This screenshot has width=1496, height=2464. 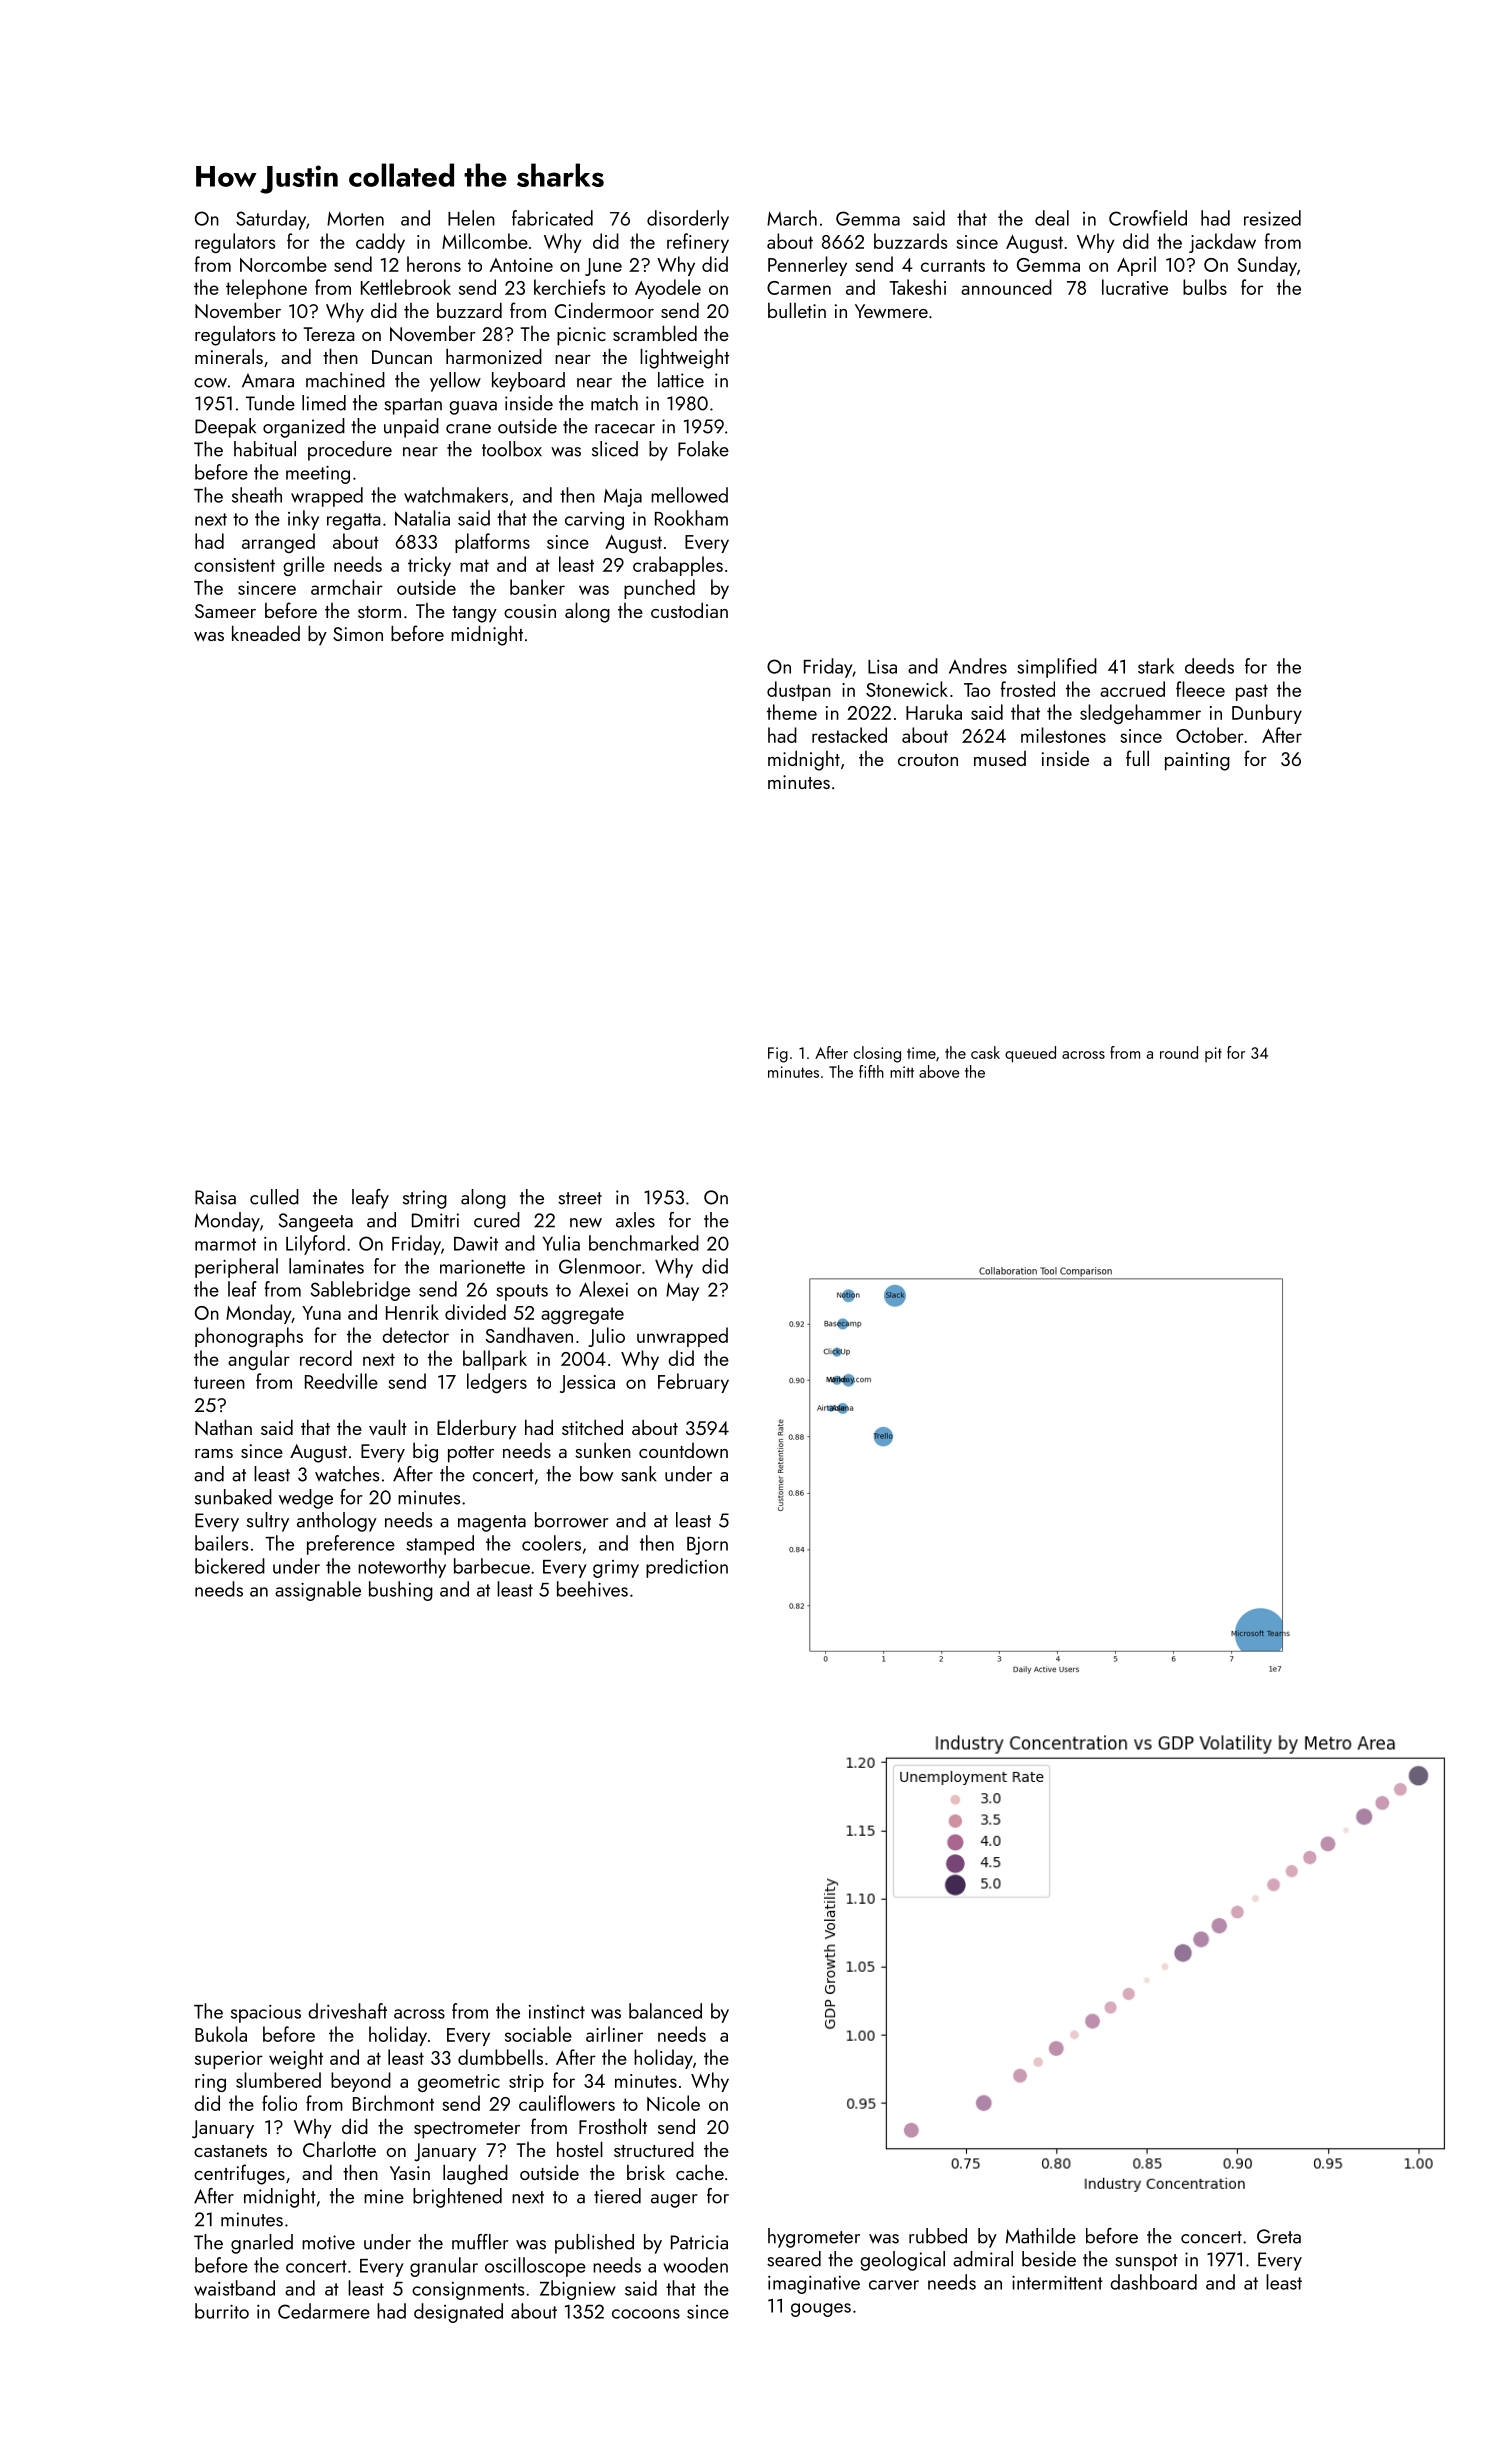 I want to click on fifth, so click(x=871, y=1071).
